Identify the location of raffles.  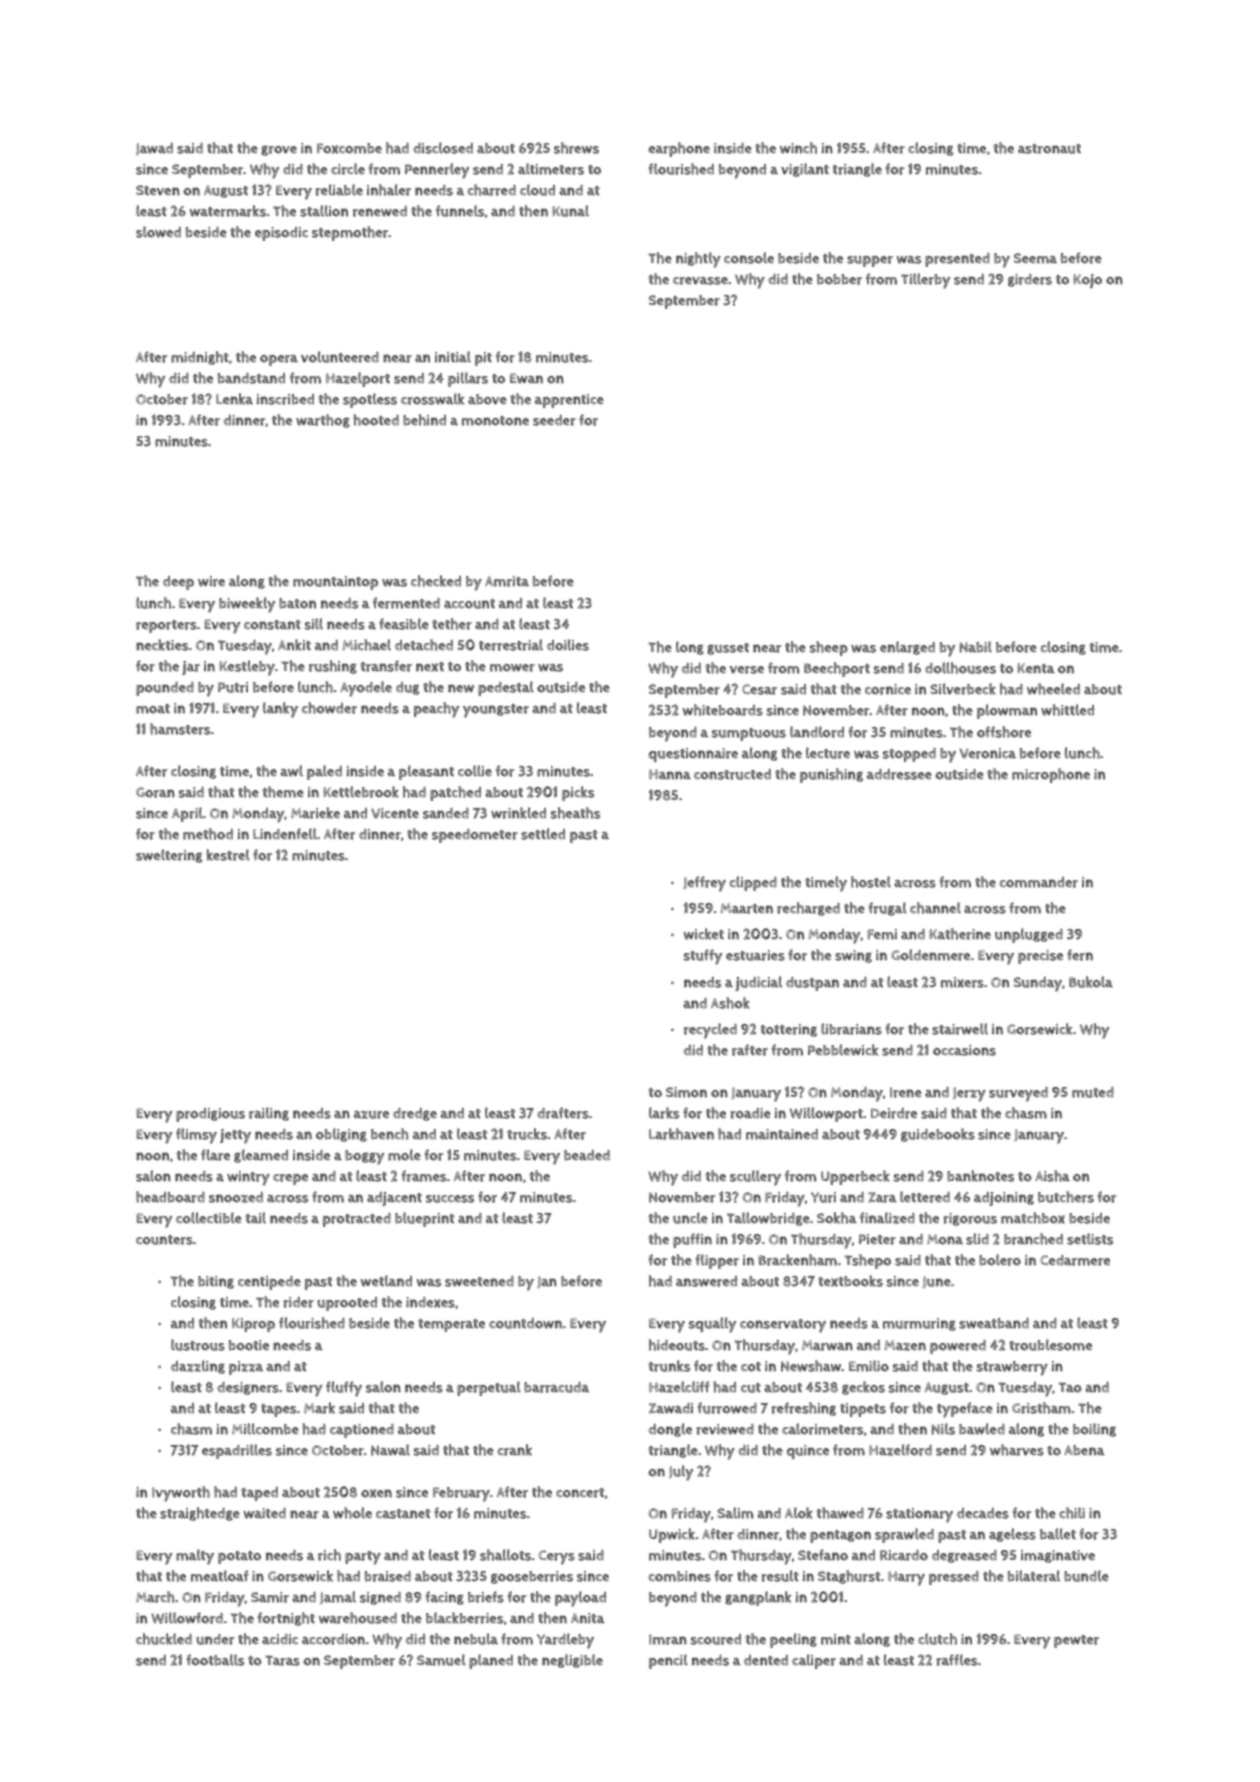
(957, 1660).
